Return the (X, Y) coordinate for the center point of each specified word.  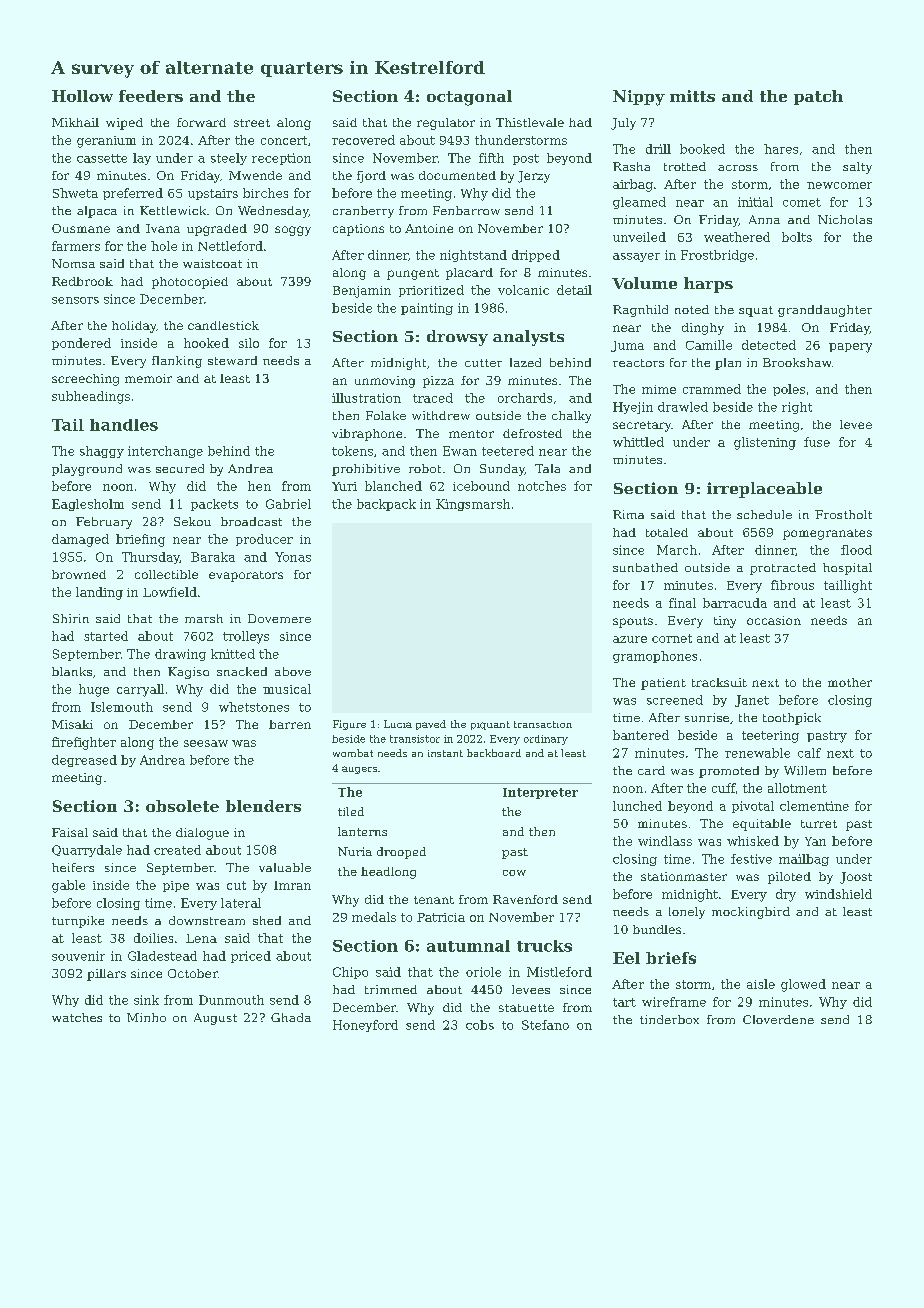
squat (756, 311)
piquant (490, 725)
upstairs (213, 194)
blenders (263, 806)
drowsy (457, 338)
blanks (72, 671)
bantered (641, 735)
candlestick (223, 325)
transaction (543, 724)
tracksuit (719, 682)
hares (781, 149)
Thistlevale (530, 122)
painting (427, 309)
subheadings (91, 397)
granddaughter (825, 311)
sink (146, 1000)
